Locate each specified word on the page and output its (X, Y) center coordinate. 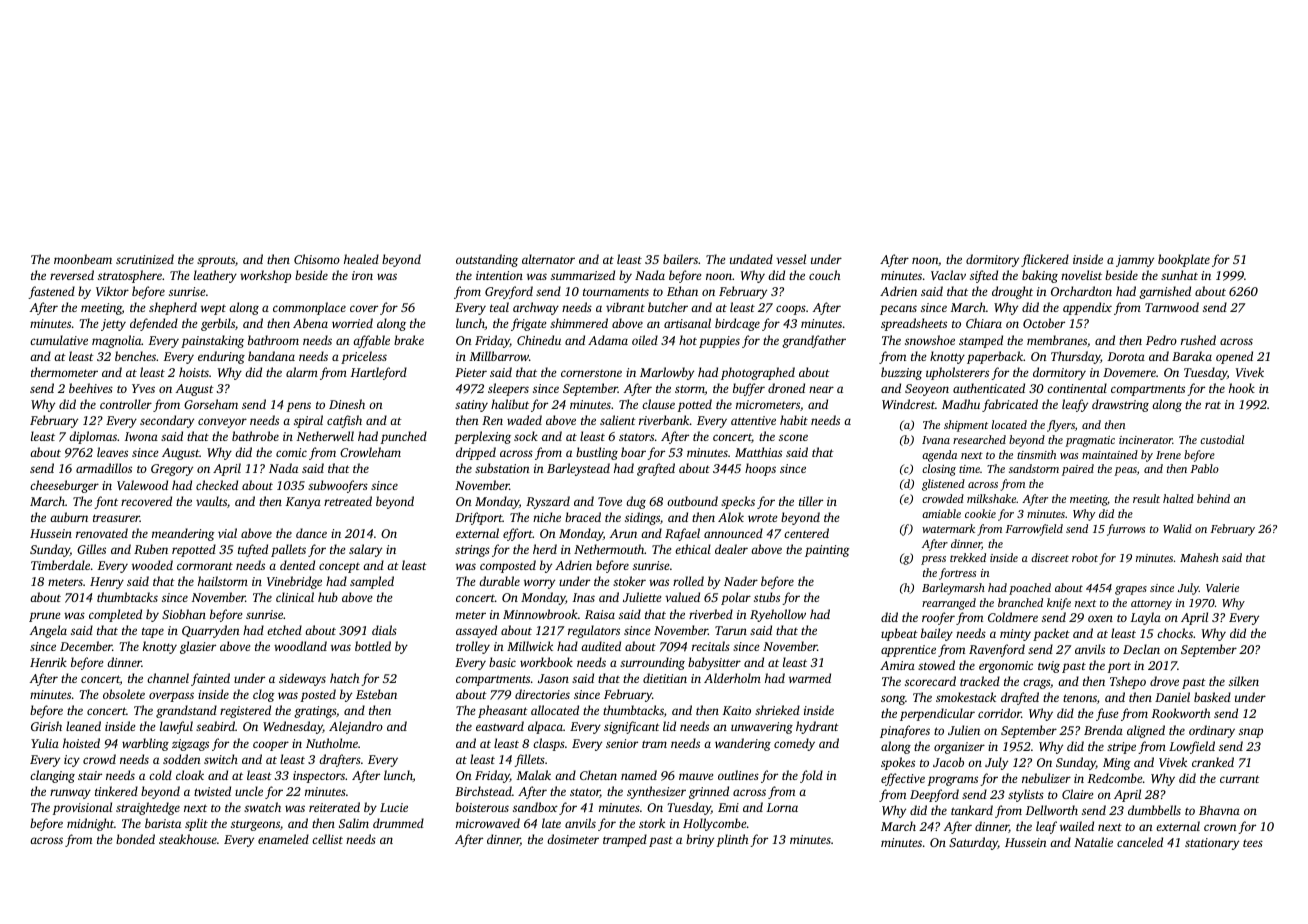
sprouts (216, 261)
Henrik (48, 662)
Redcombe (1115, 778)
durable (499, 581)
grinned (709, 792)
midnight (90, 824)
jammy (1135, 261)
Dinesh (347, 404)
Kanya (303, 503)
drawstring (1120, 405)
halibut (510, 404)
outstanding (487, 260)
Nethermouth (609, 549)
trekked (968, 557)
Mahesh (1199, 557)
